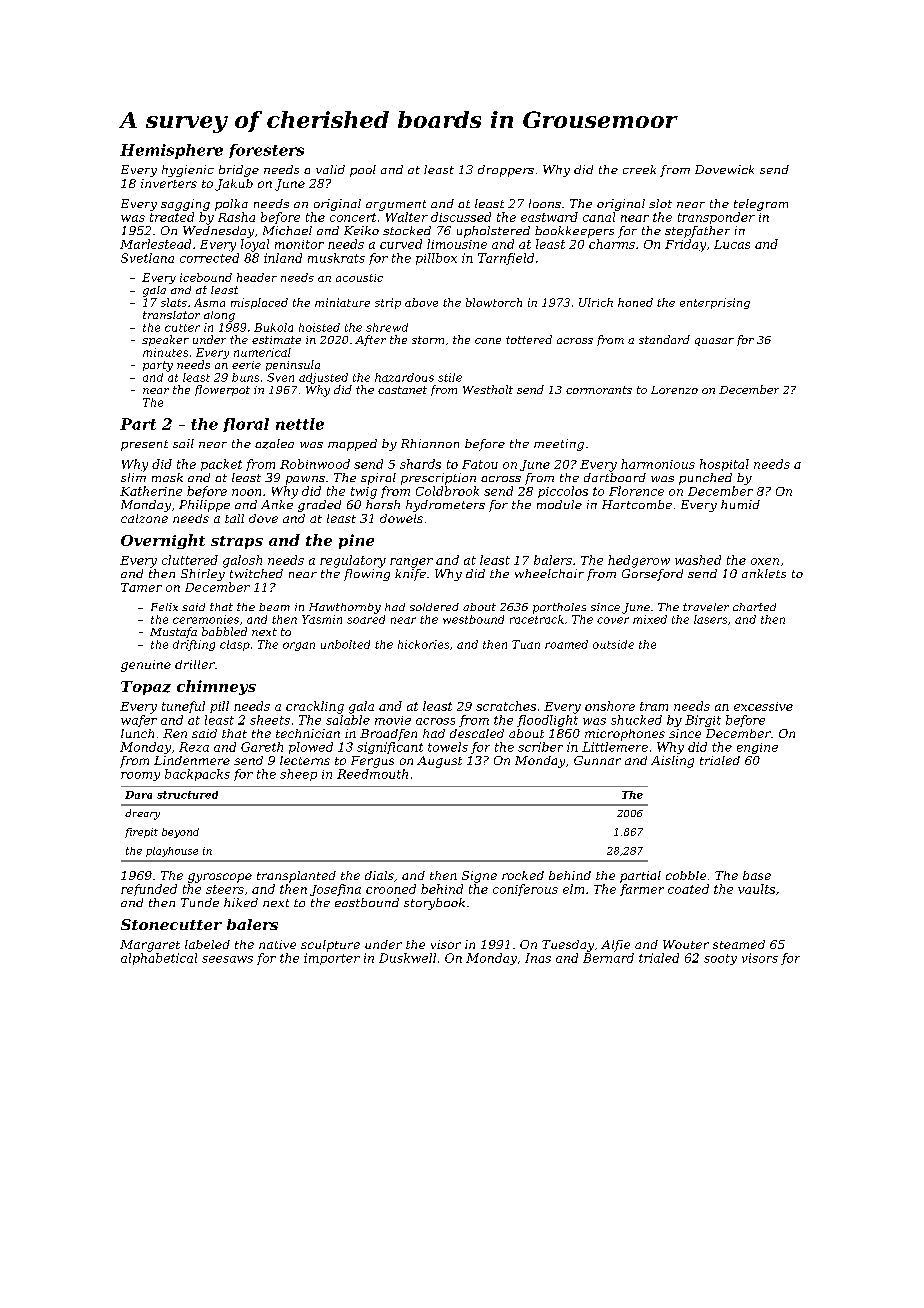  Describe the element at coordinates (664, 339) in the screenshot. I see `standard` at that location.
